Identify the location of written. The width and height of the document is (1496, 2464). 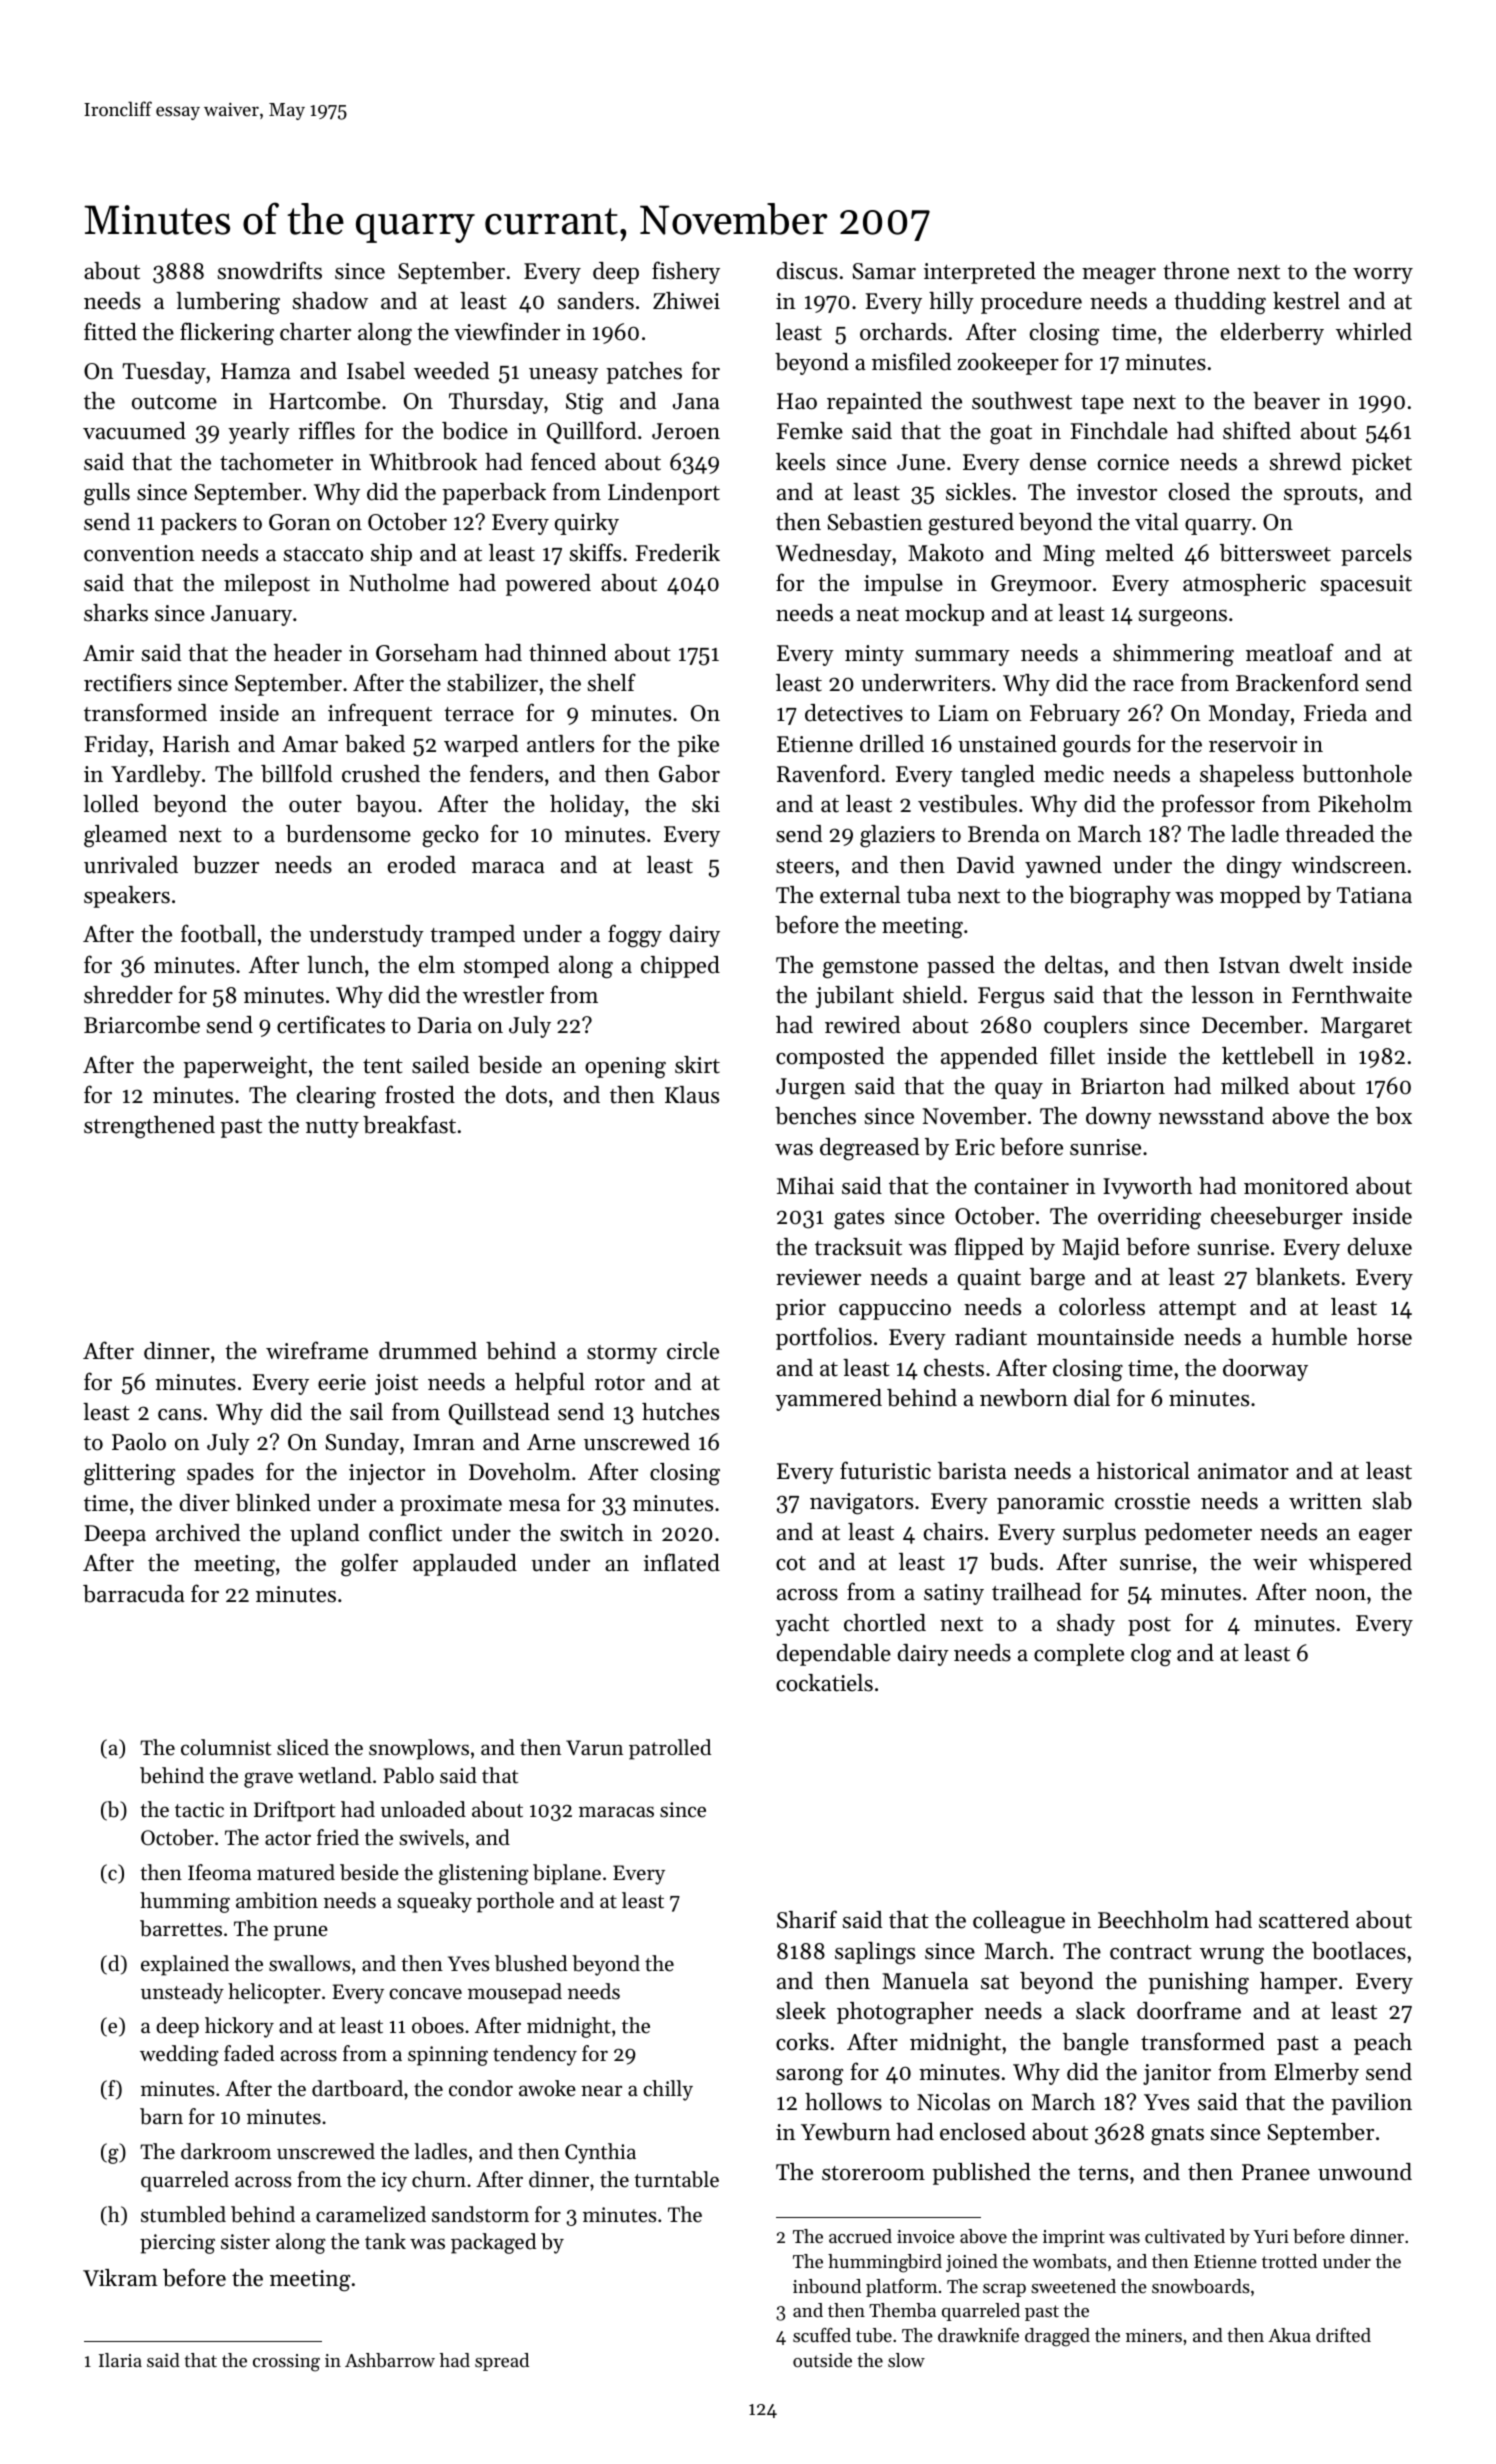
(1325, 1501).
